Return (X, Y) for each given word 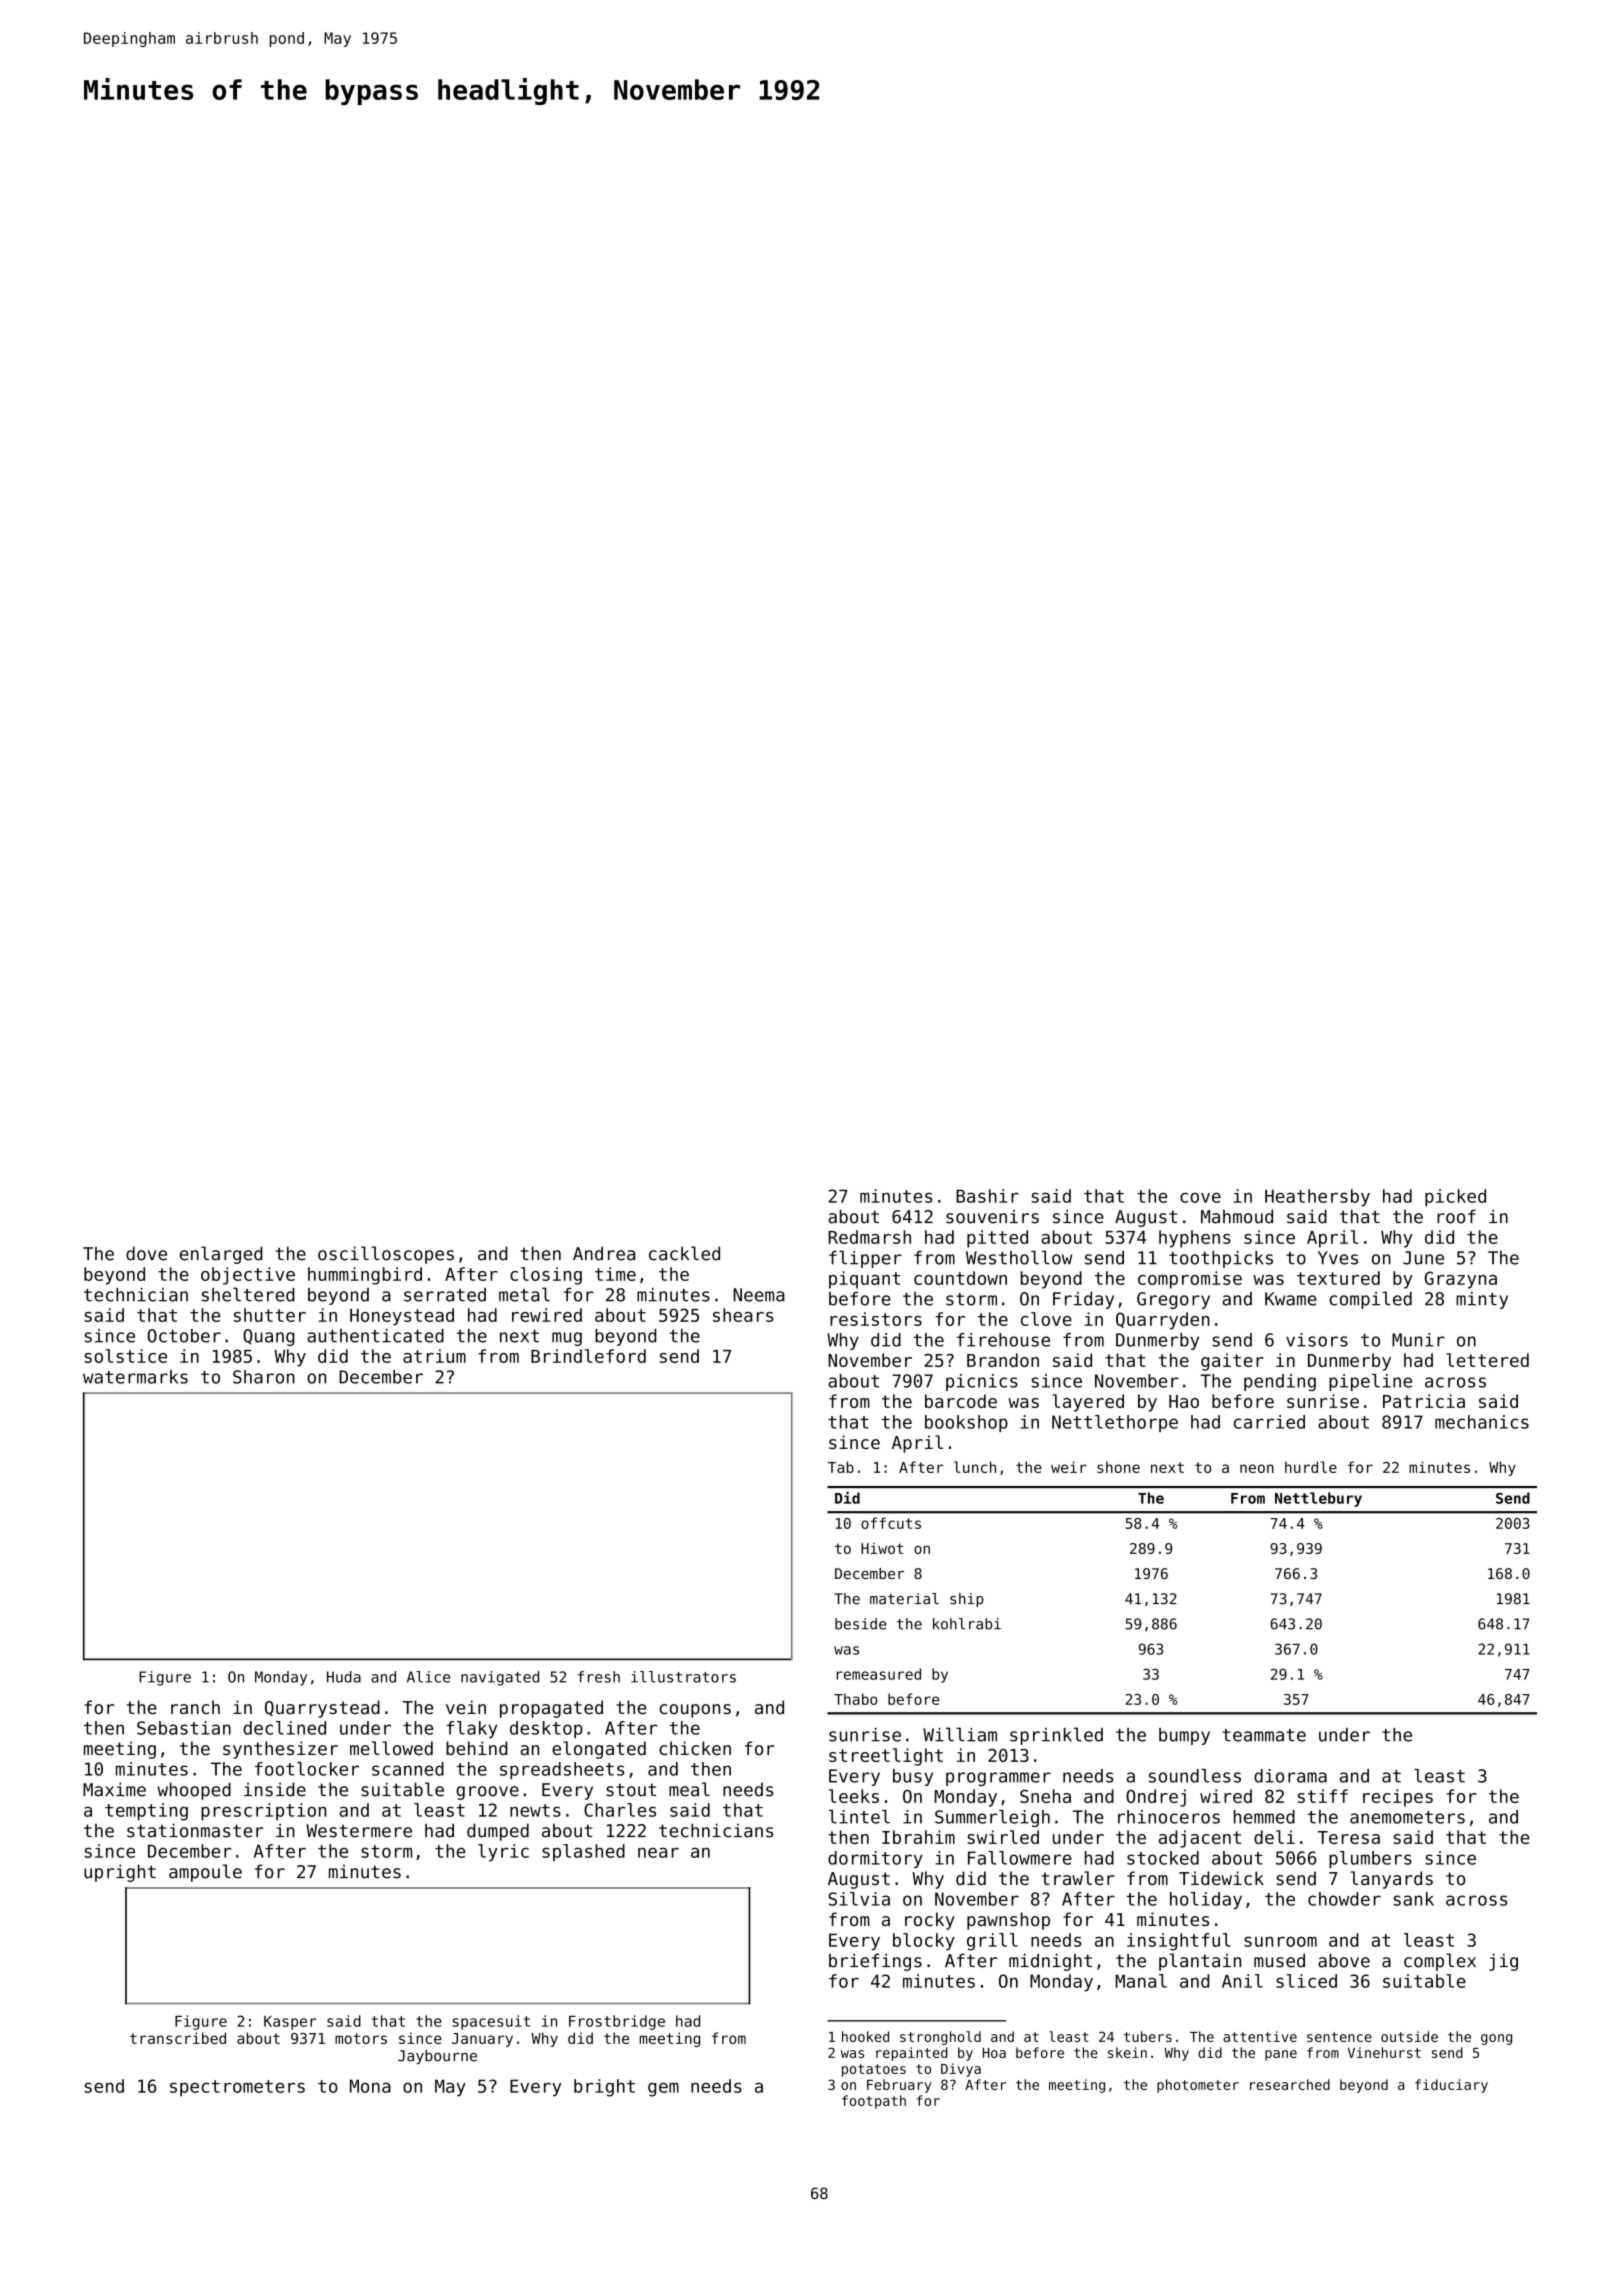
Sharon (264, 1377)
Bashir (987, 1196)
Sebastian (184, 1728)
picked (1455, 1198)
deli (1274, 1837)
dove (146, 1253)
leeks (854, 1796)
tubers (1148, 2036)
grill (992, 1942)
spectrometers (237, 2088)
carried (1269, 1422)
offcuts (891, 1523)
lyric (503, 1853)
